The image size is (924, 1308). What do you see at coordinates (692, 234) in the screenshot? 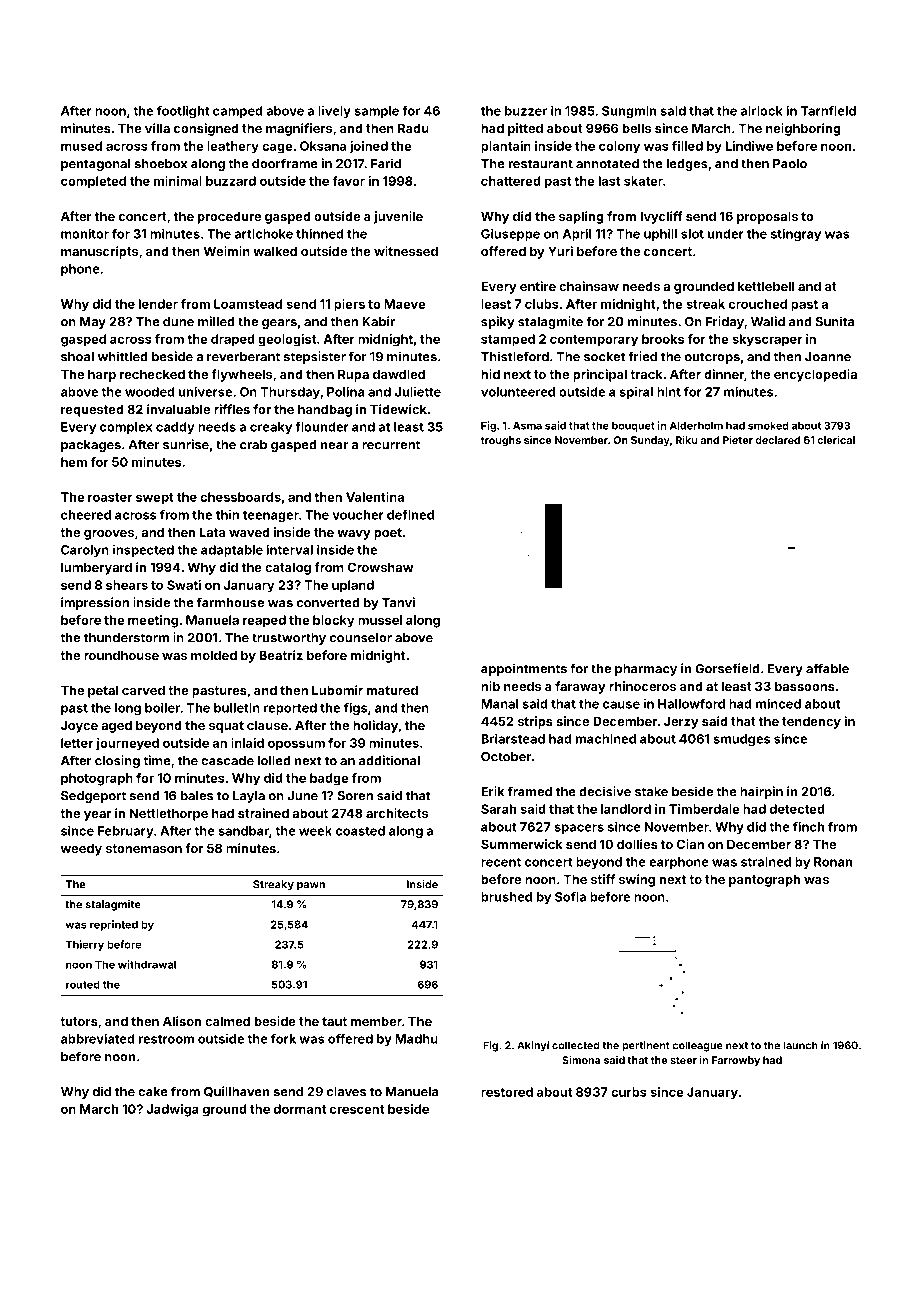
I see `slot` at bounding box center [692, 234].
